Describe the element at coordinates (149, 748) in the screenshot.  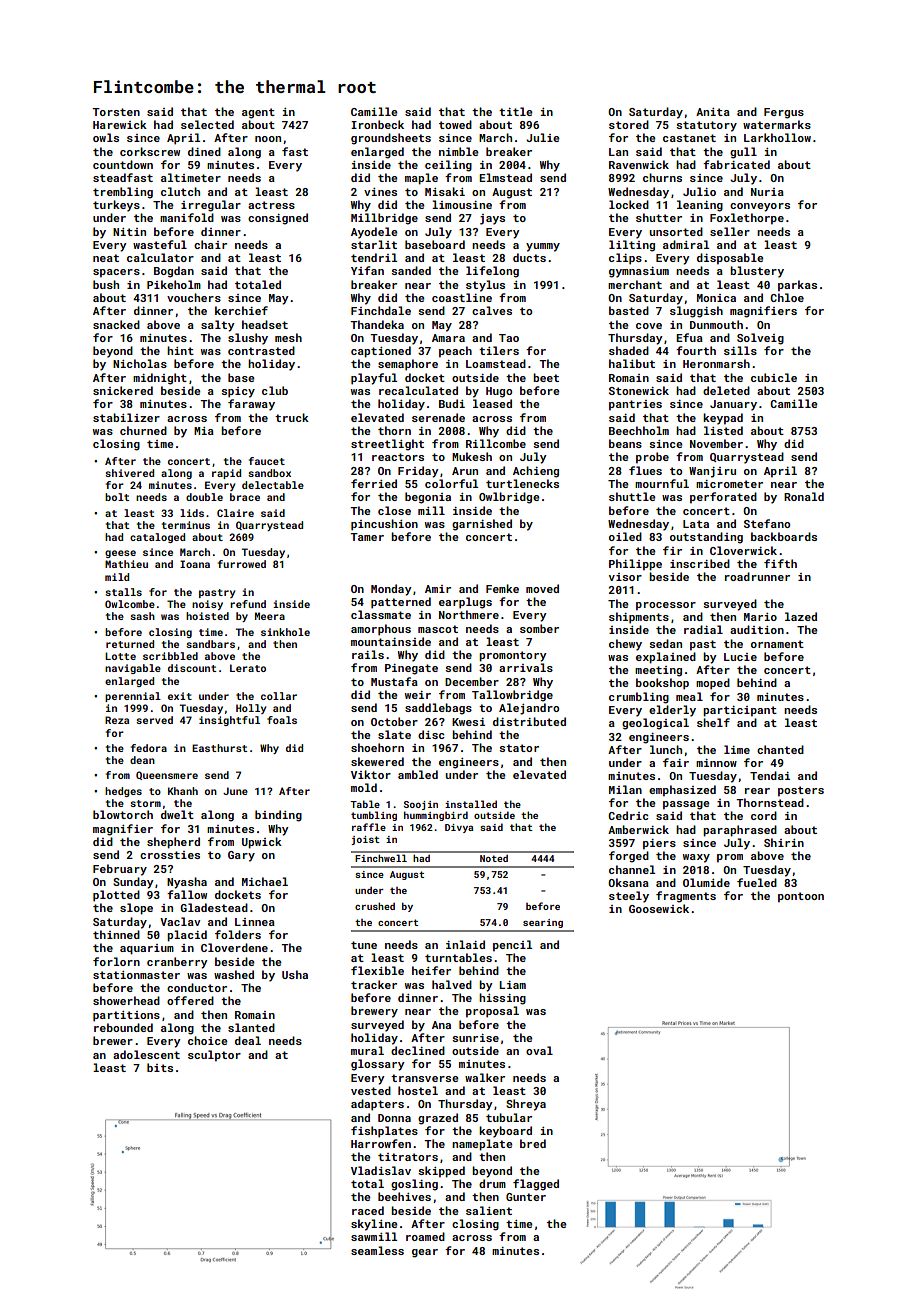
I see `fedora` at that location.
